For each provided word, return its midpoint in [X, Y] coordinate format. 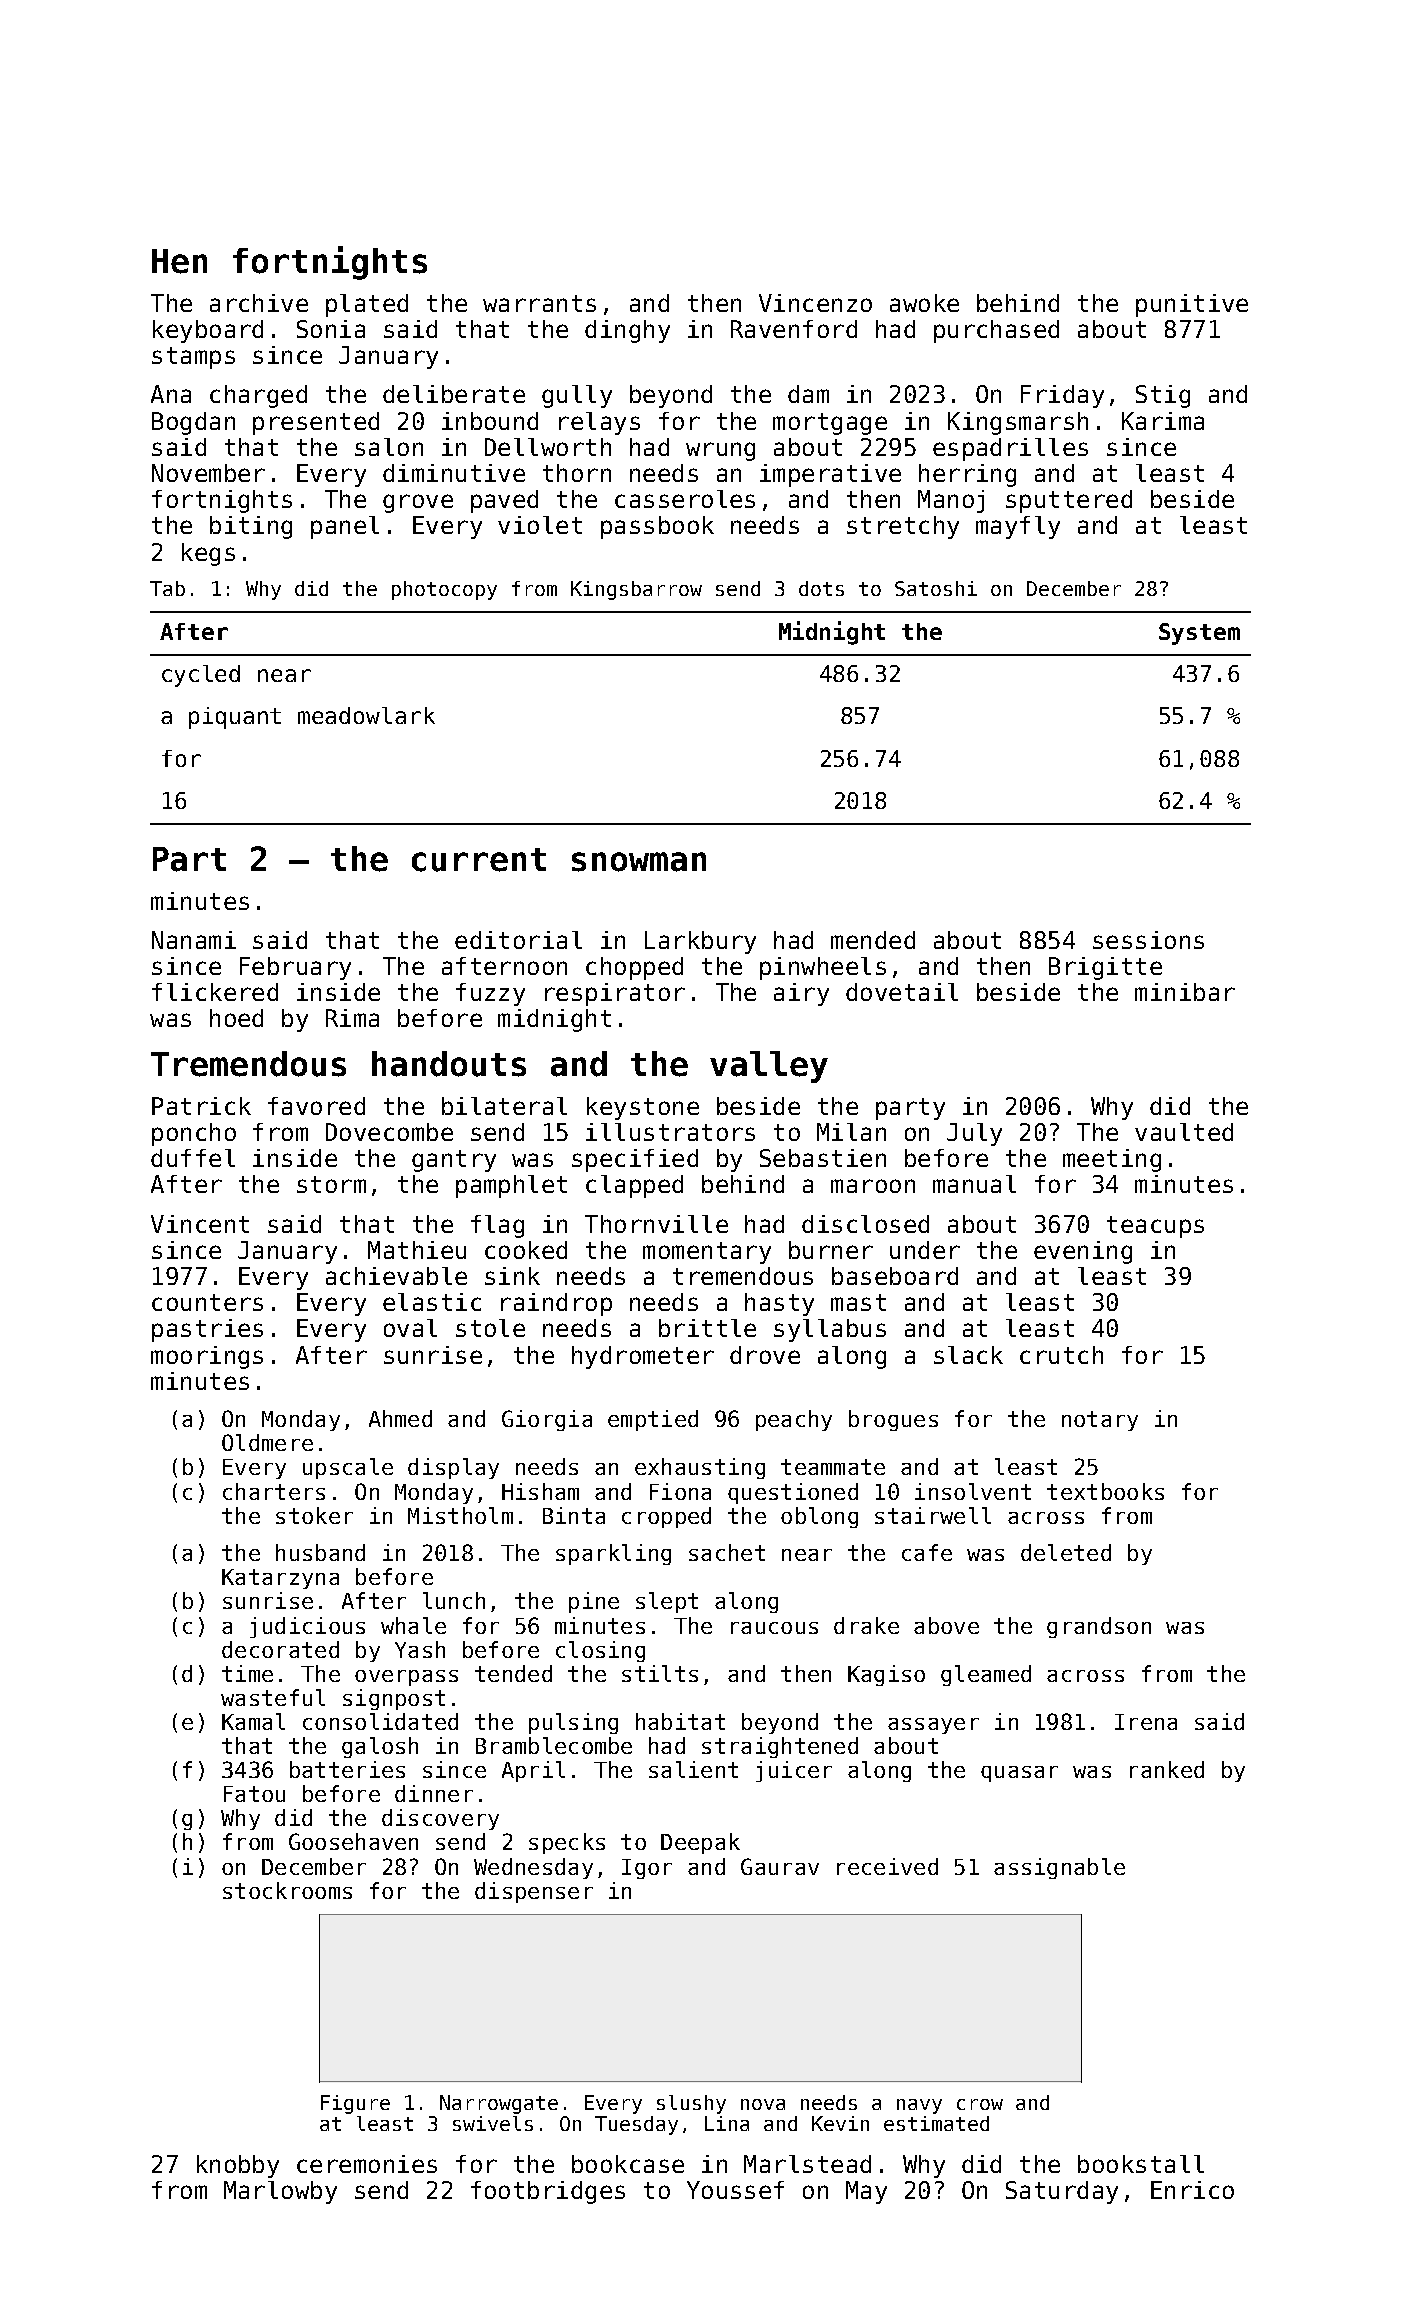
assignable [1059, 1868]
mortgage [830, 424]
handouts [449, 1064]
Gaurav [780, 1866]
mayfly [1018, 527]
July [974, 1134]
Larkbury [700, 942]
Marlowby [280, 2192]
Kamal [253, 1721]
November [208, 473]
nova [763, 2104]
